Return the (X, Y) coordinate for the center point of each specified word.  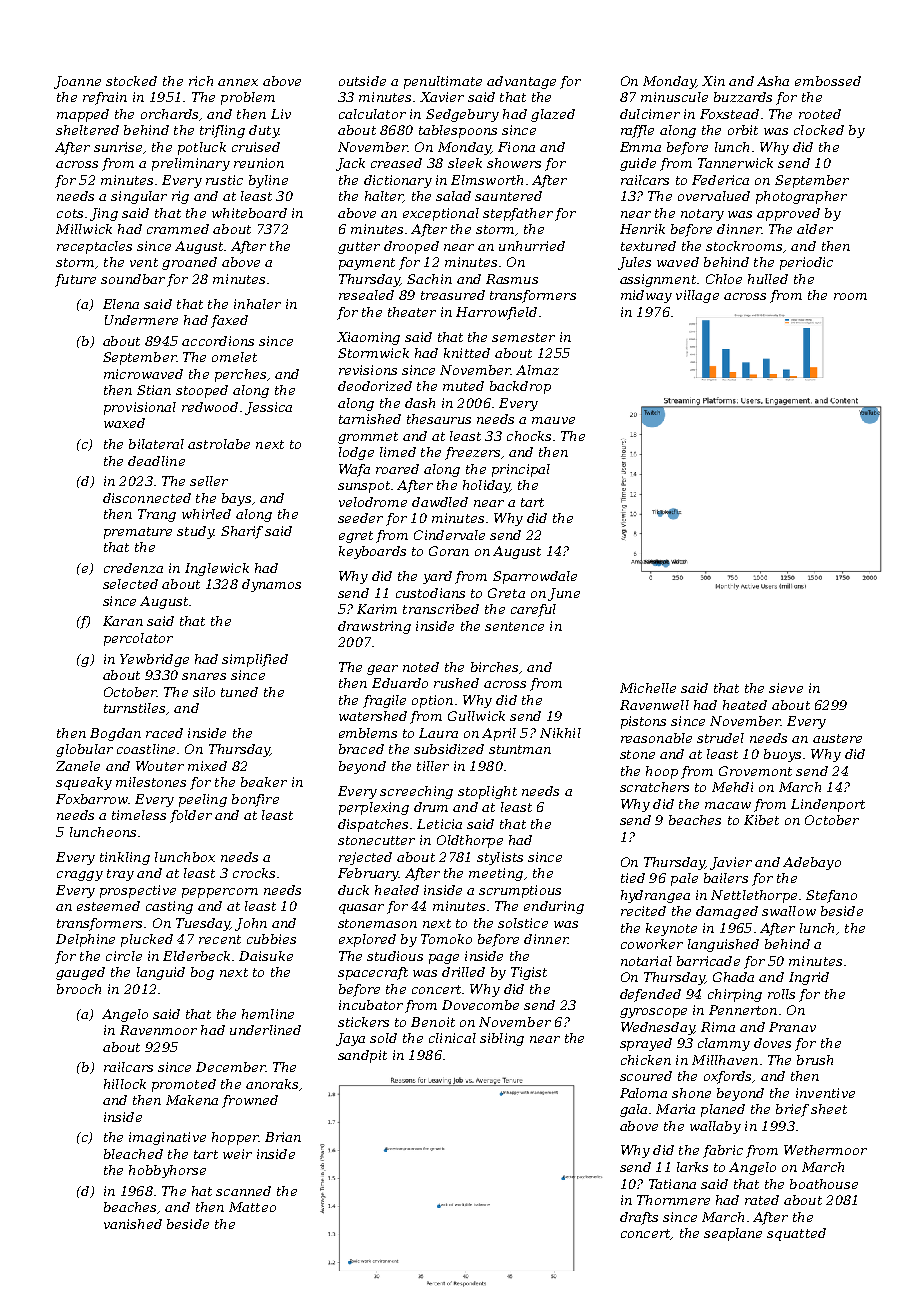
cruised (256, 147)
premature (138, 533)
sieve (786, 688)
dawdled (440, 502)
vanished (133, 1224)
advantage (521, 82)
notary (702, 215)
